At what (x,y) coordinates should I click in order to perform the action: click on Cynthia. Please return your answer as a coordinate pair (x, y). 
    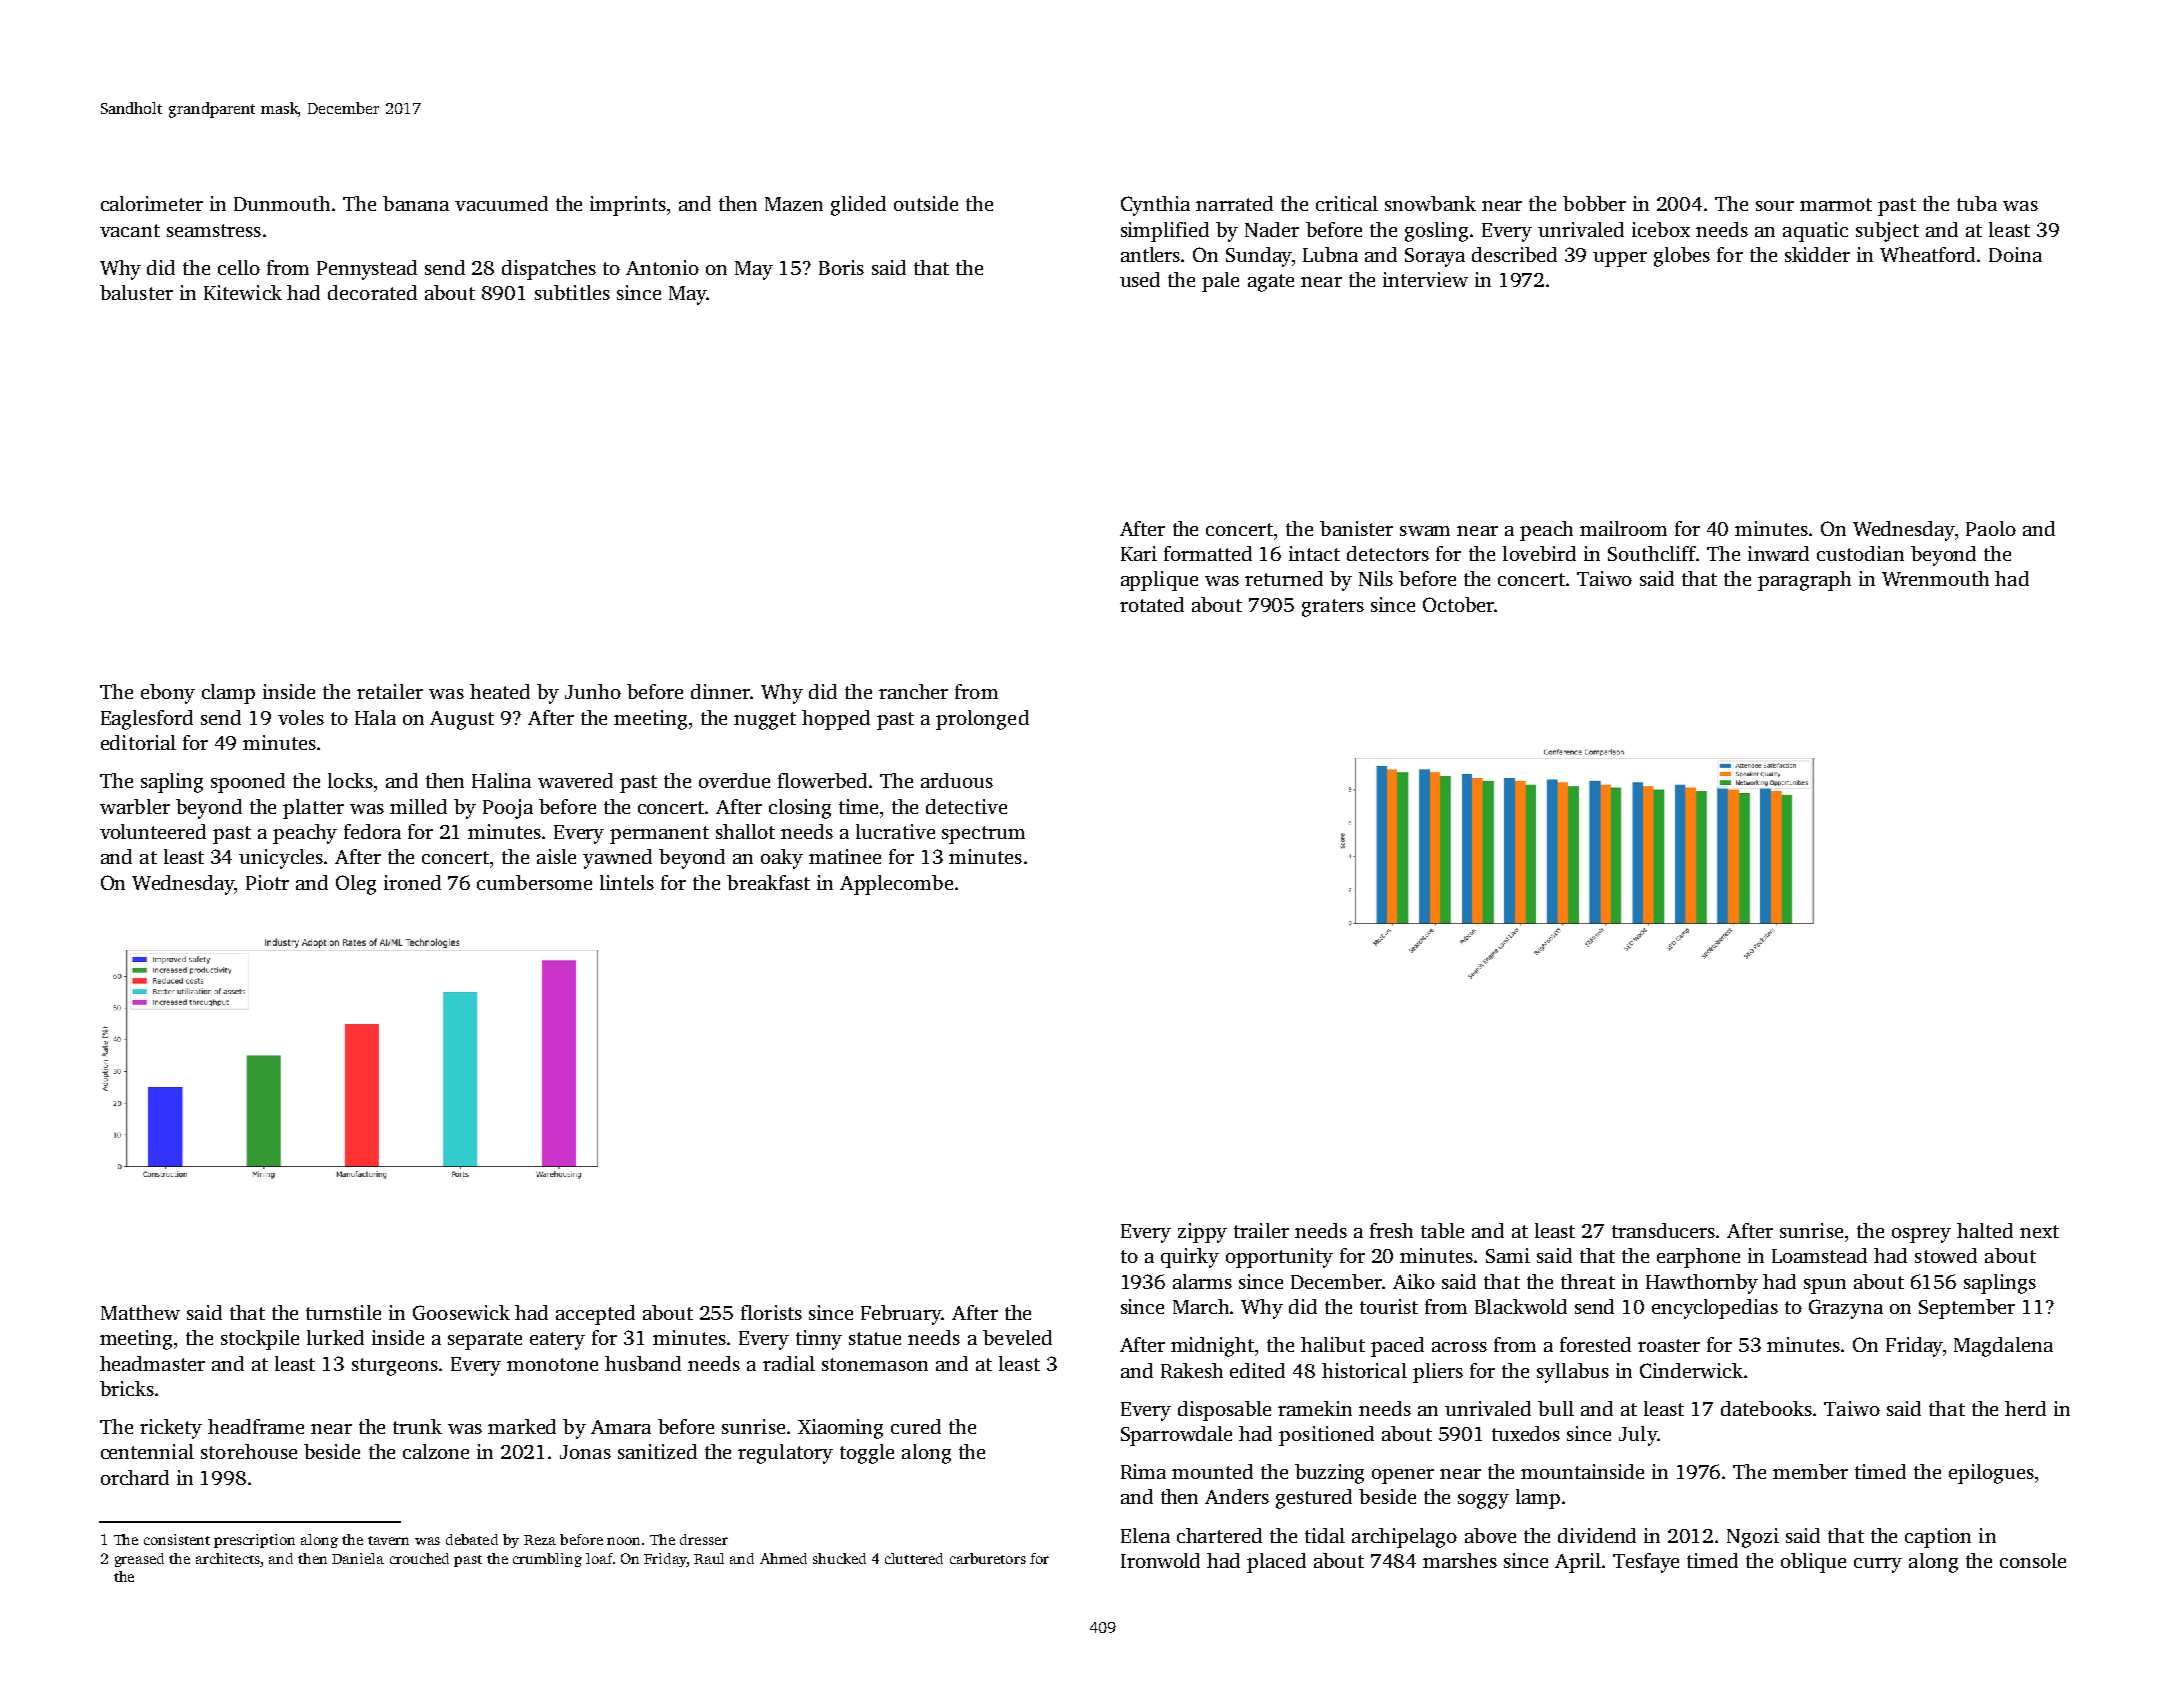
    Looking at the image, I should click on (1155, 206).
